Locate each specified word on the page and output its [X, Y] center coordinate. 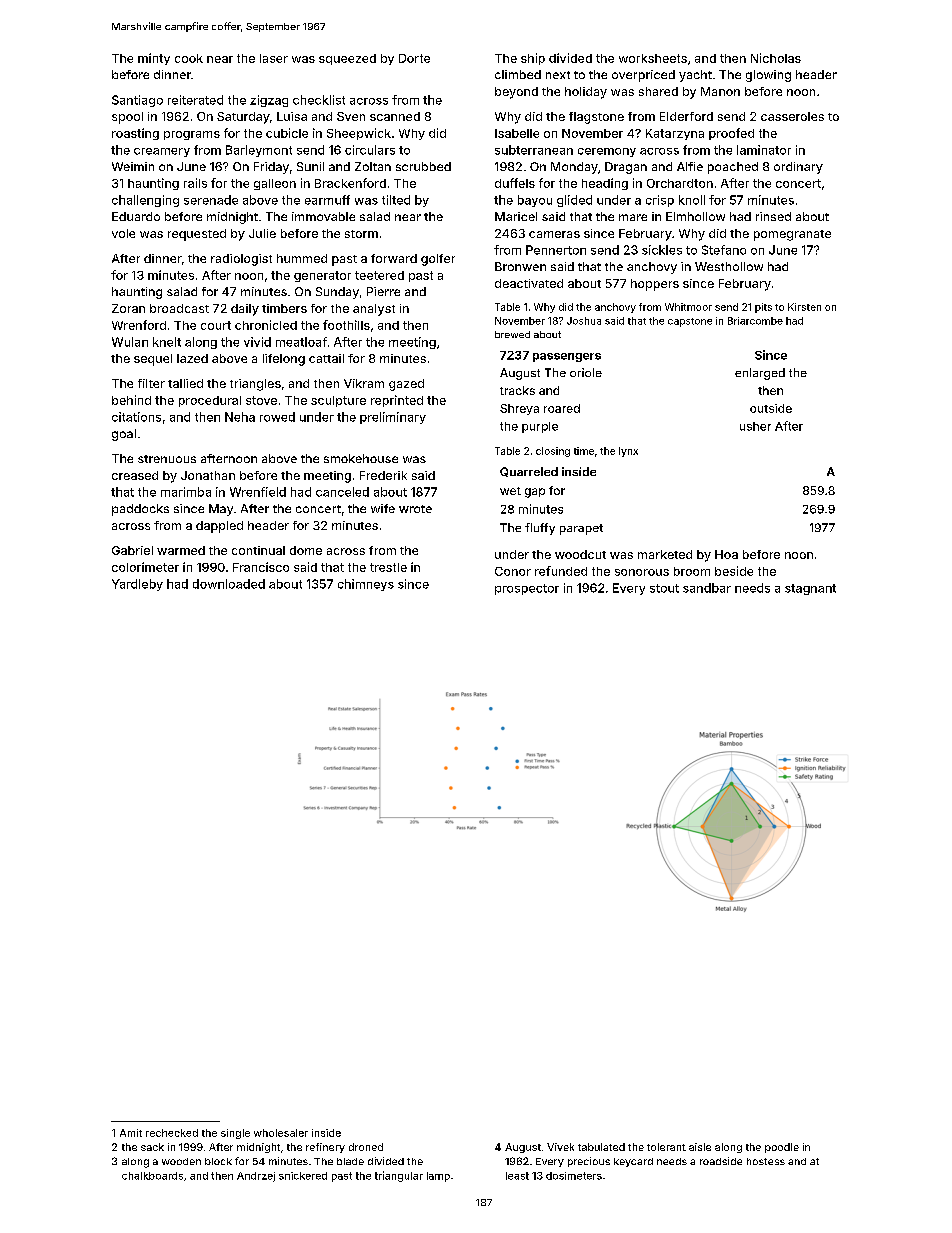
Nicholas [776, 58]
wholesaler [281, 1133]
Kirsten [804, 307]
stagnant [810, 589]
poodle [782, 1148]
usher [755, 426]
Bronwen [520, 266]
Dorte [414, 58]
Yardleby [137, 585]
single [235, 1134]
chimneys [366, 585]
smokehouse [361, 458]
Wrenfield [258, 492]
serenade [211, 200]
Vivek [560, 1147]
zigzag [269, 101]
